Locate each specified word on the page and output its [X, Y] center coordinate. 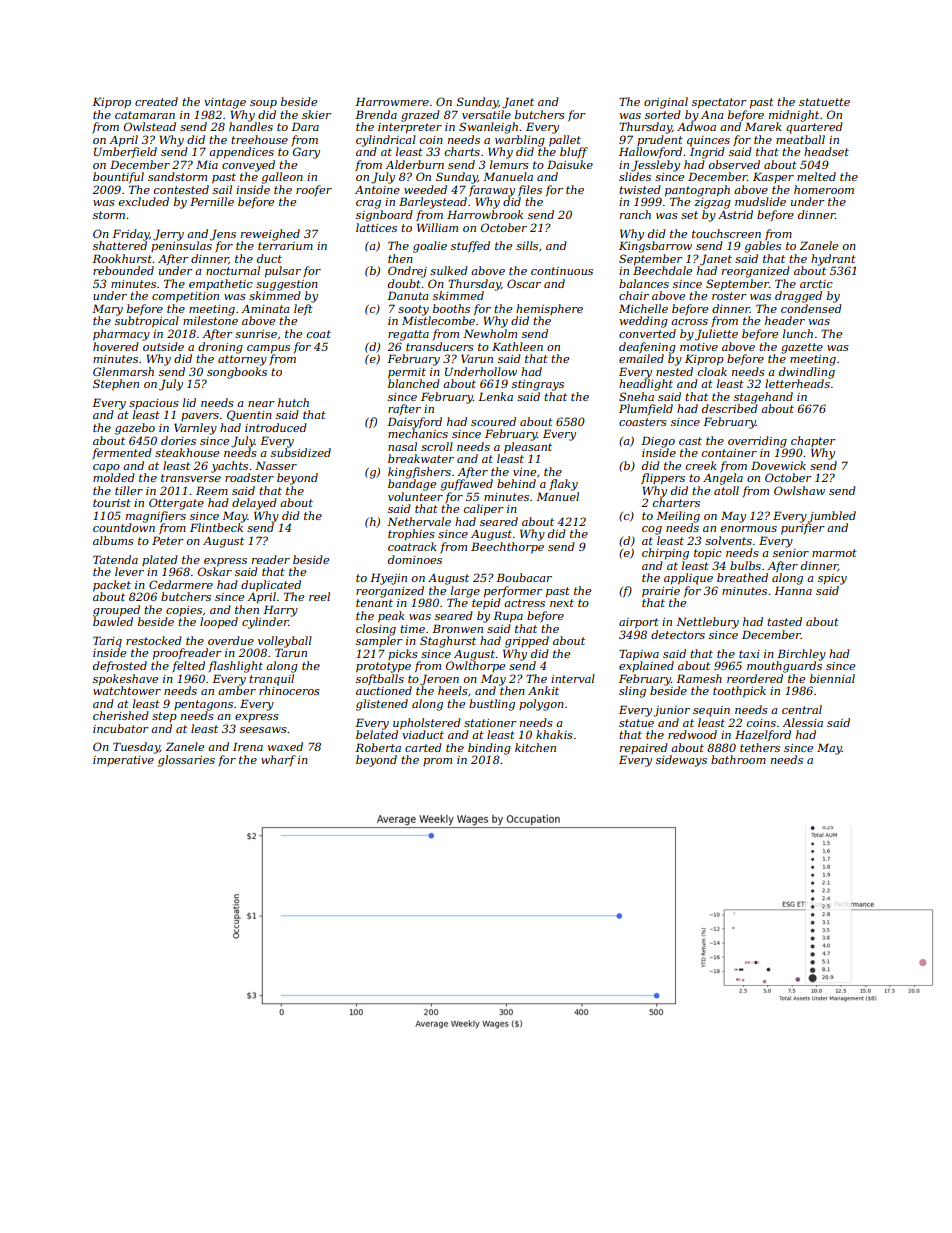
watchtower [127, 690]
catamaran [145, 115]
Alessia [802, 722]
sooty [413, 310]
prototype [383, 667]
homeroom [824, 189]
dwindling [807, 373]
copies [184, 611]
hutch [293, 402]
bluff [574, 153]
